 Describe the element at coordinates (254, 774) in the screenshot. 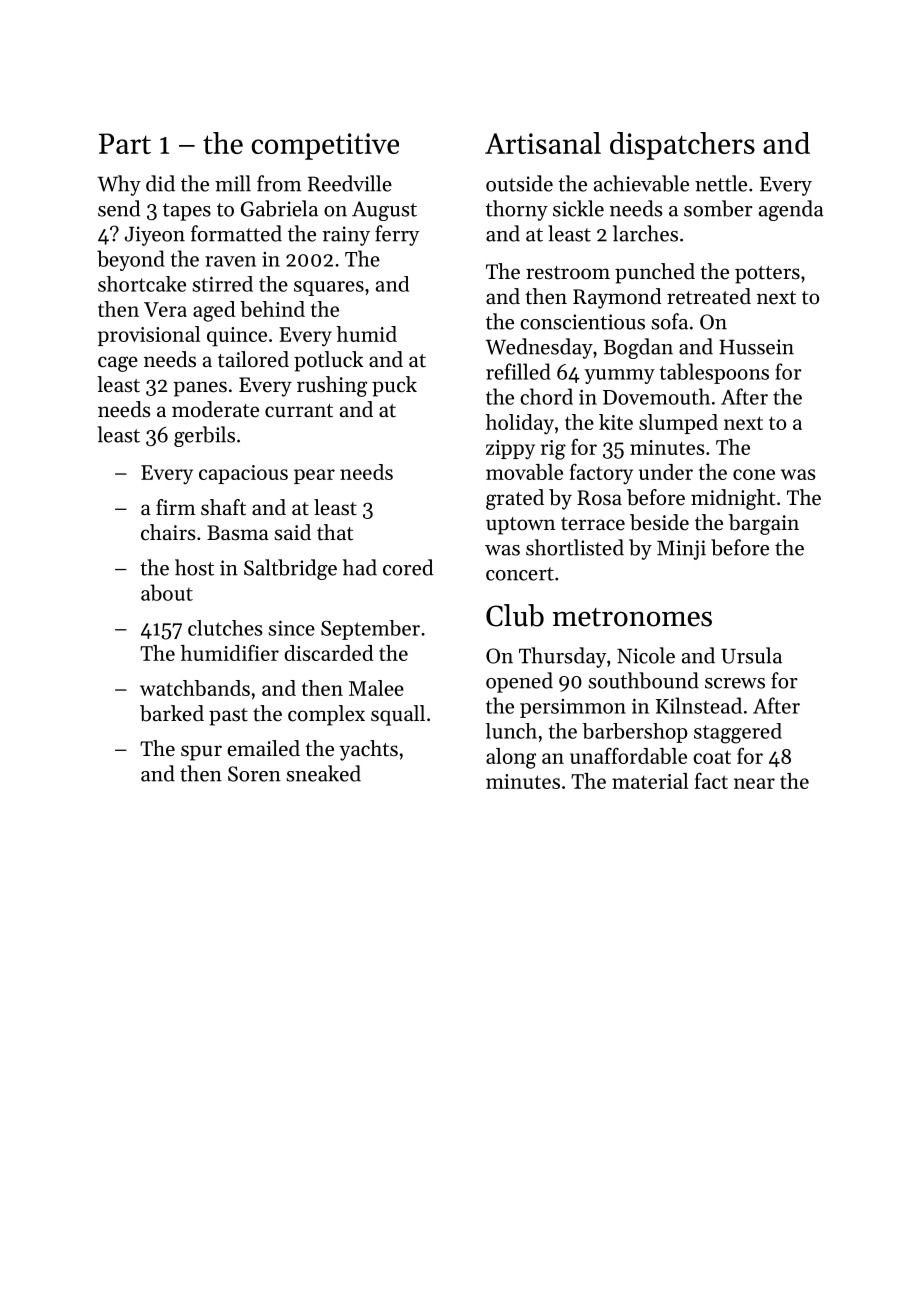

I see `Soren` at that location.
